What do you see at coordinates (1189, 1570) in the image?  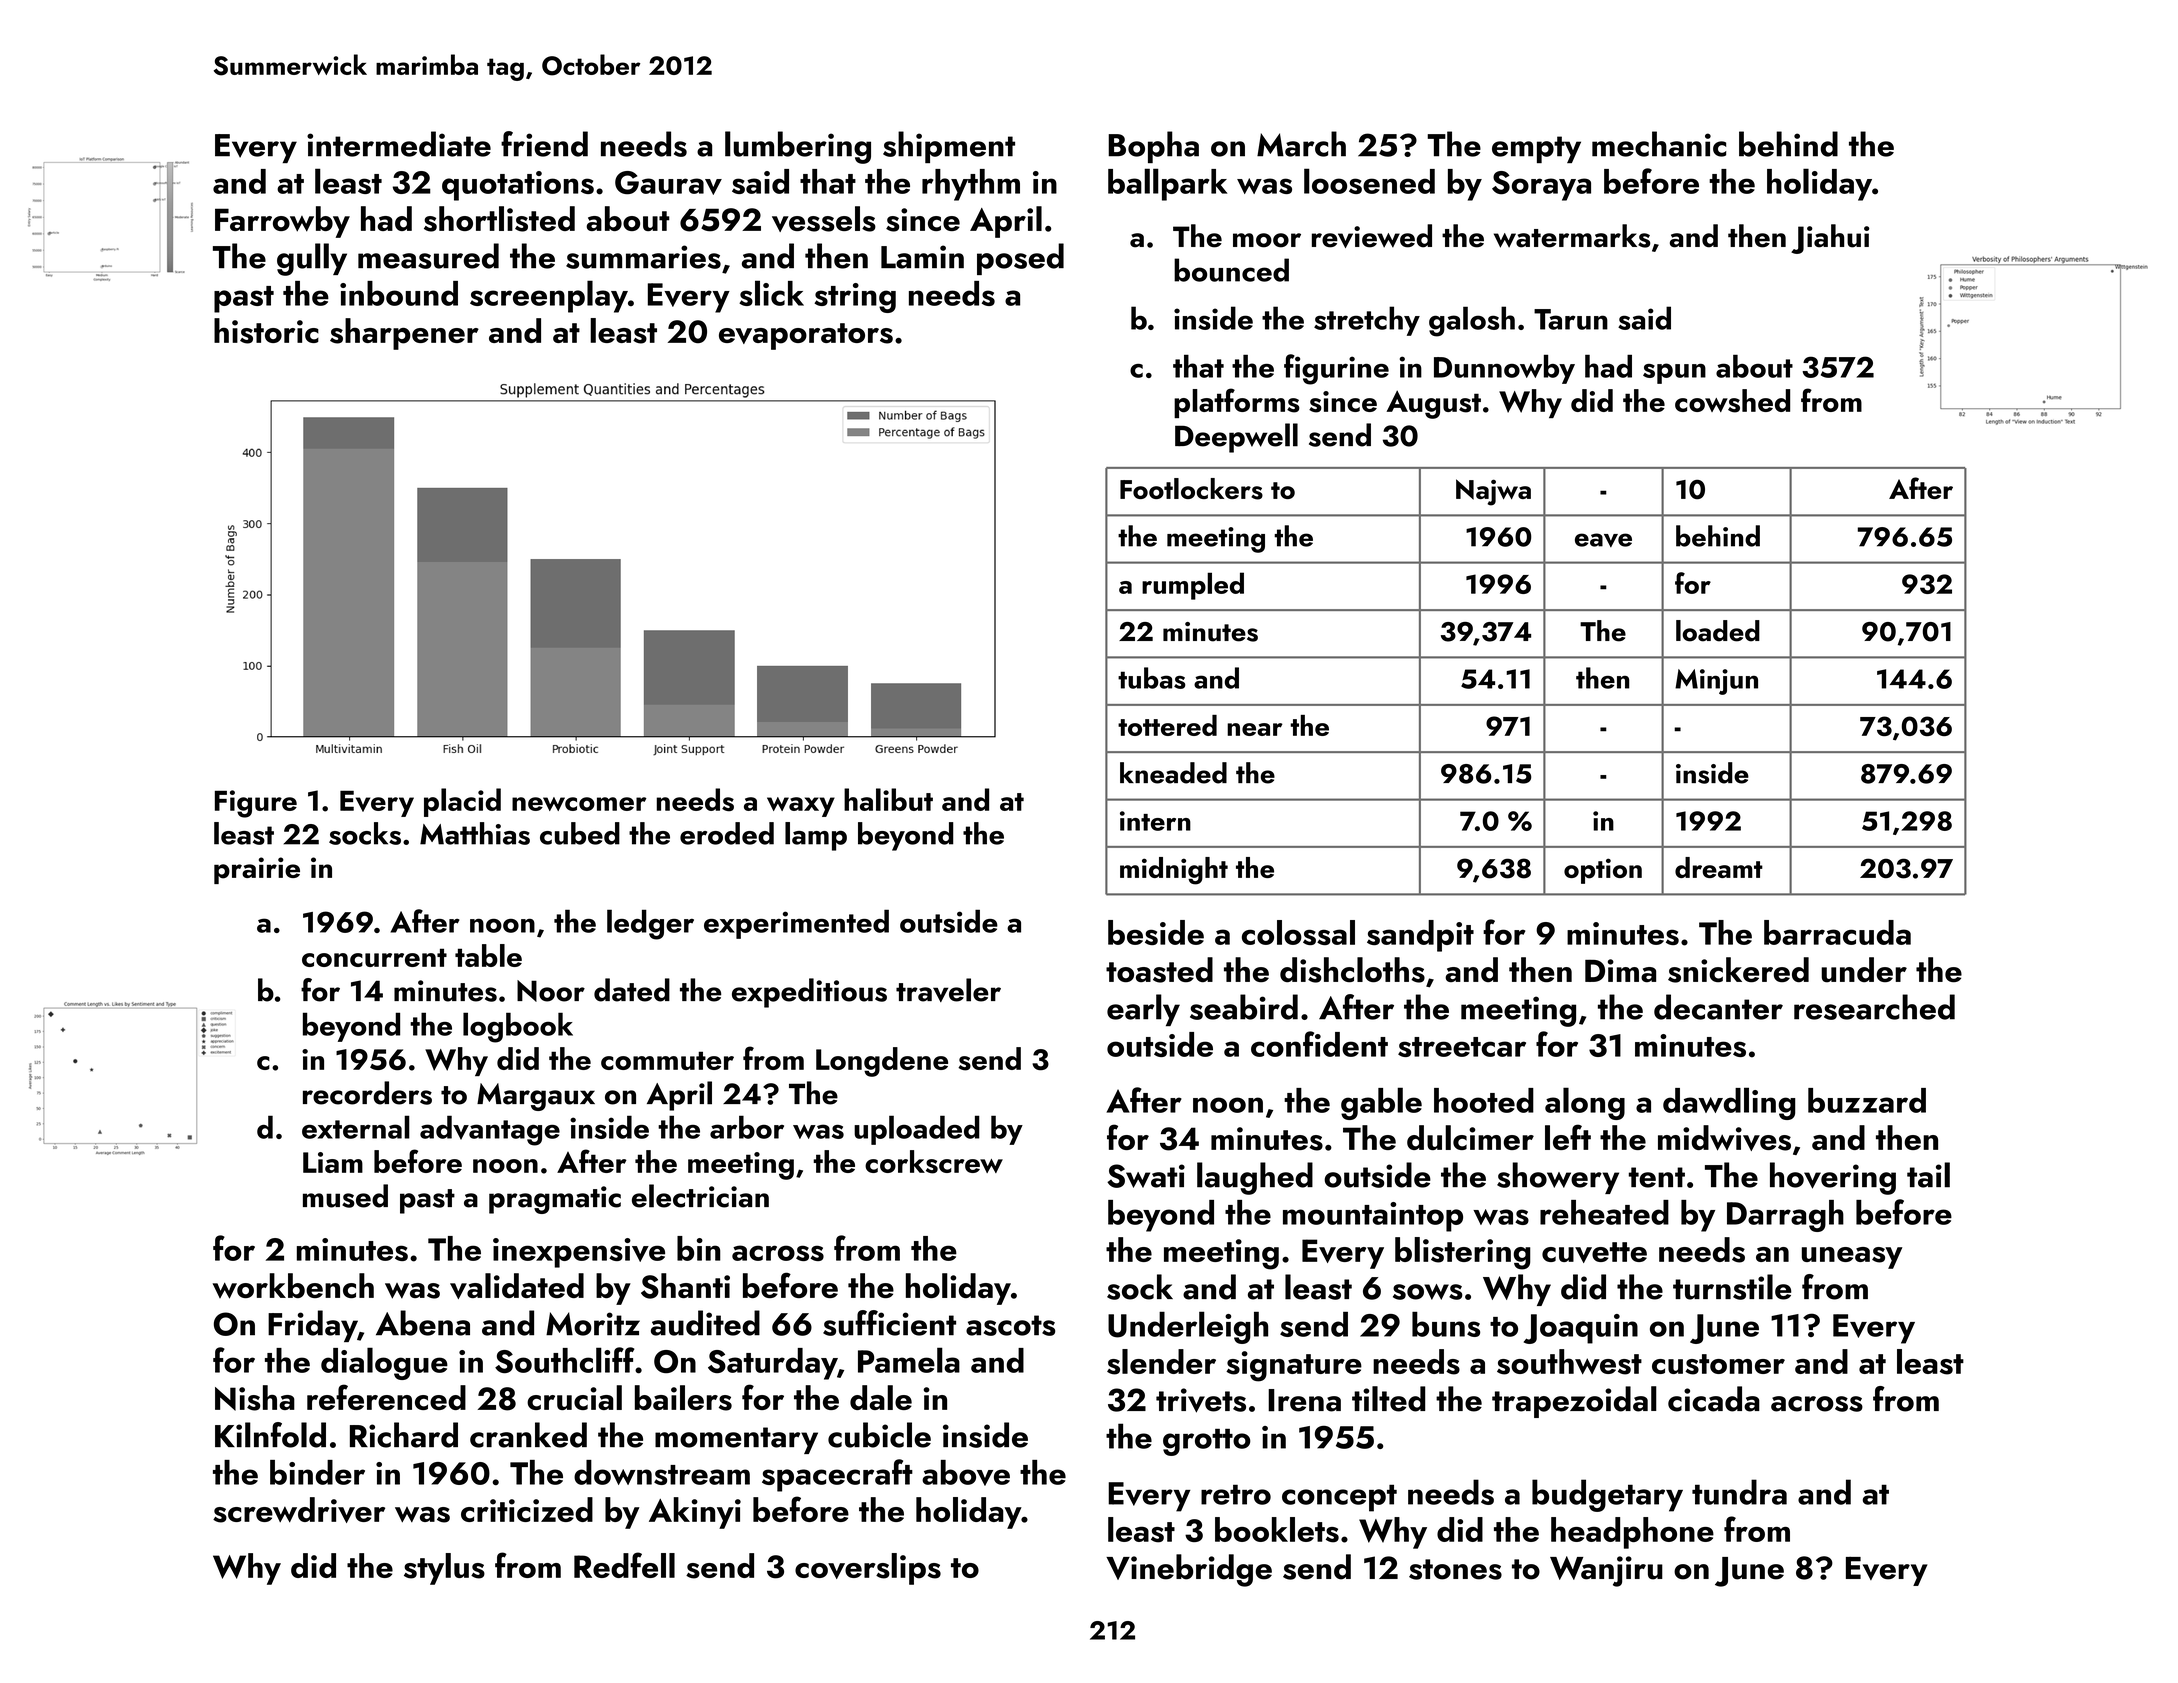 I see `Vinebridge` at bounding box center [1189, 1570].
